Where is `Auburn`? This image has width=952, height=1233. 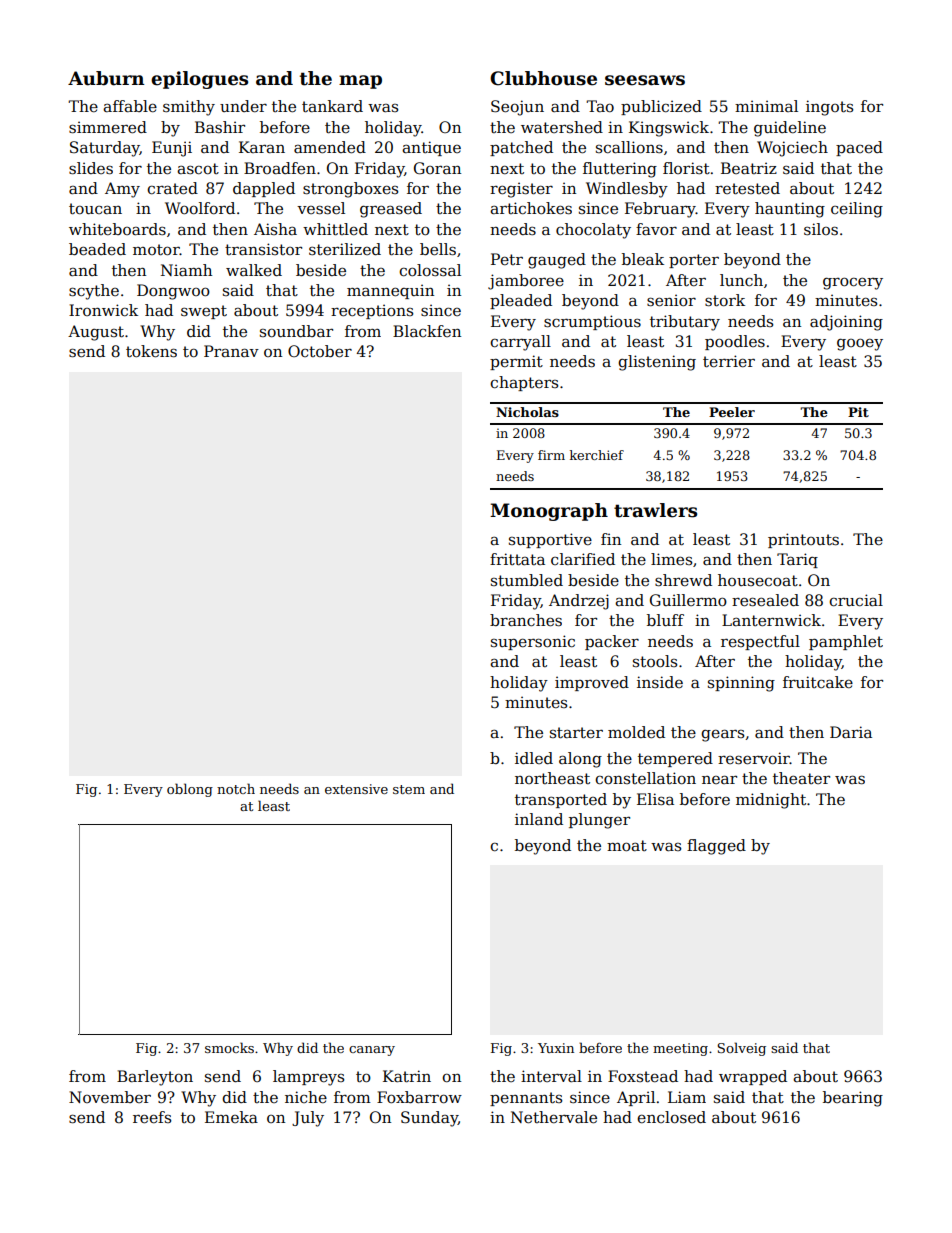
Auburn is located at coordinates (106, 78).
